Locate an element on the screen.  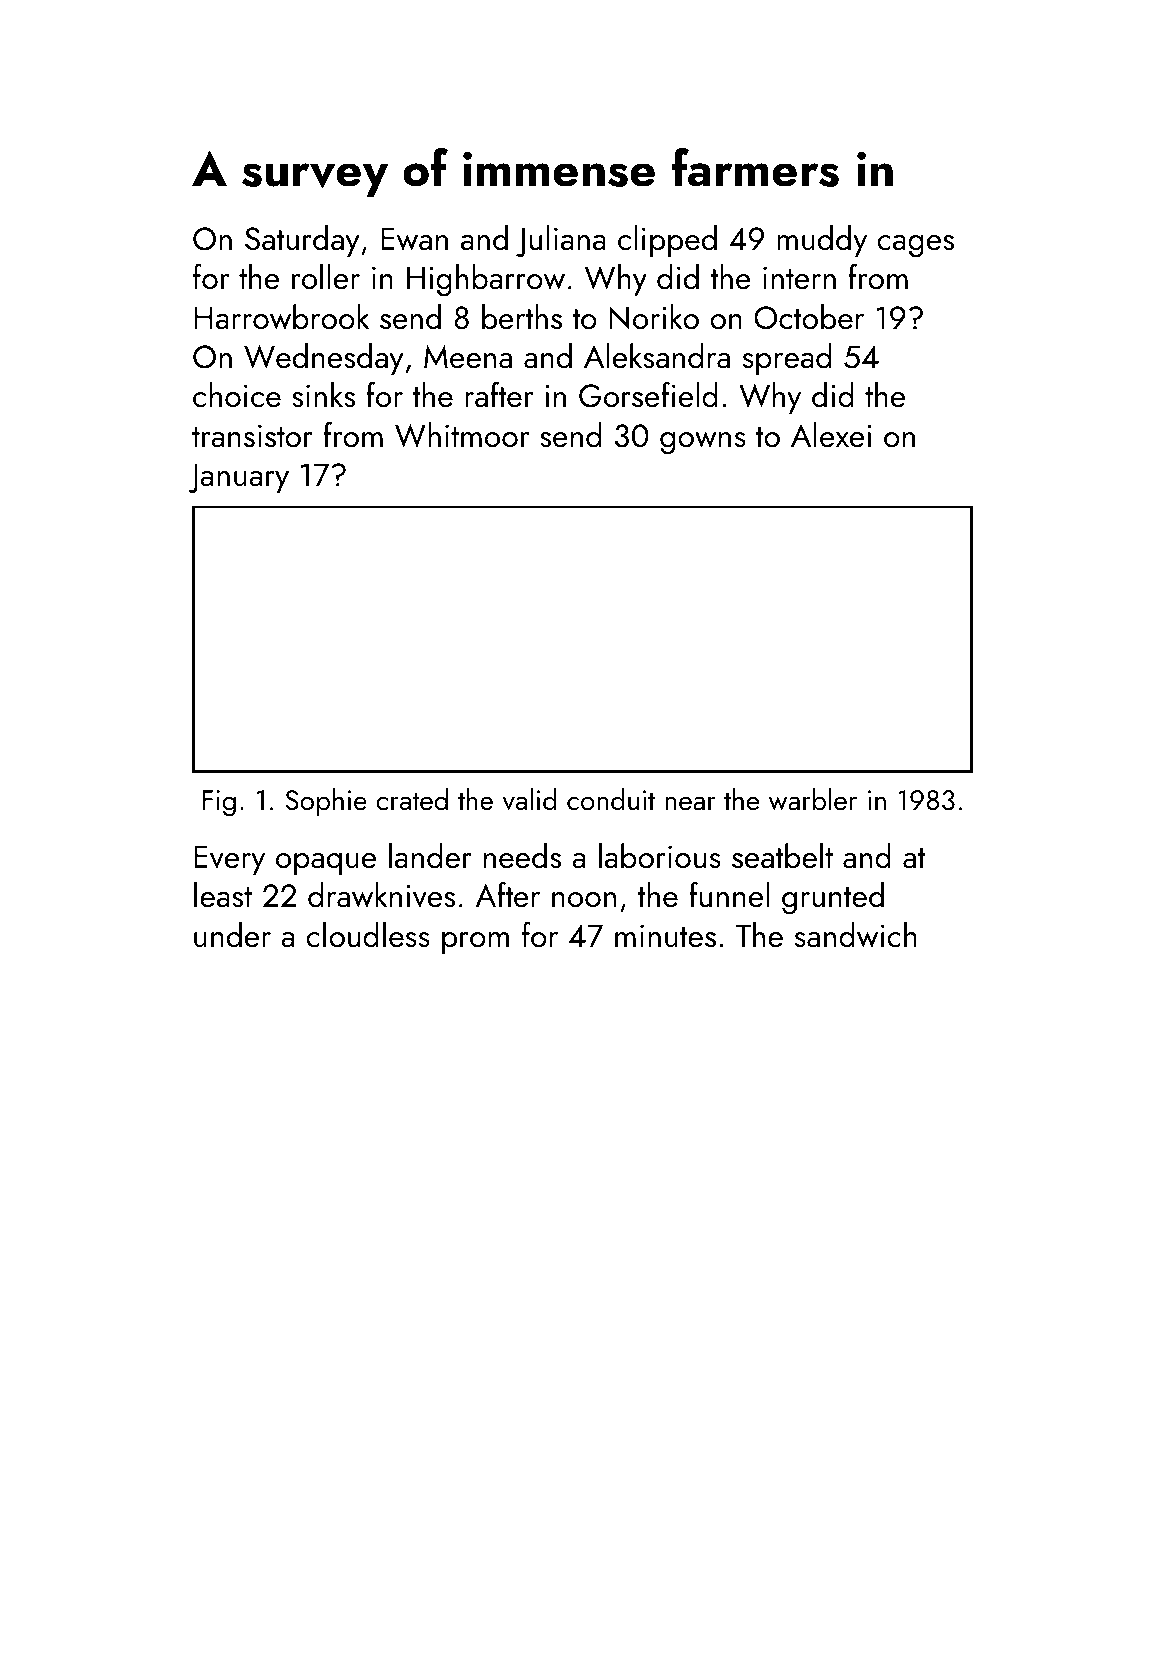
Saturday is located at coordinates (302, 241).
